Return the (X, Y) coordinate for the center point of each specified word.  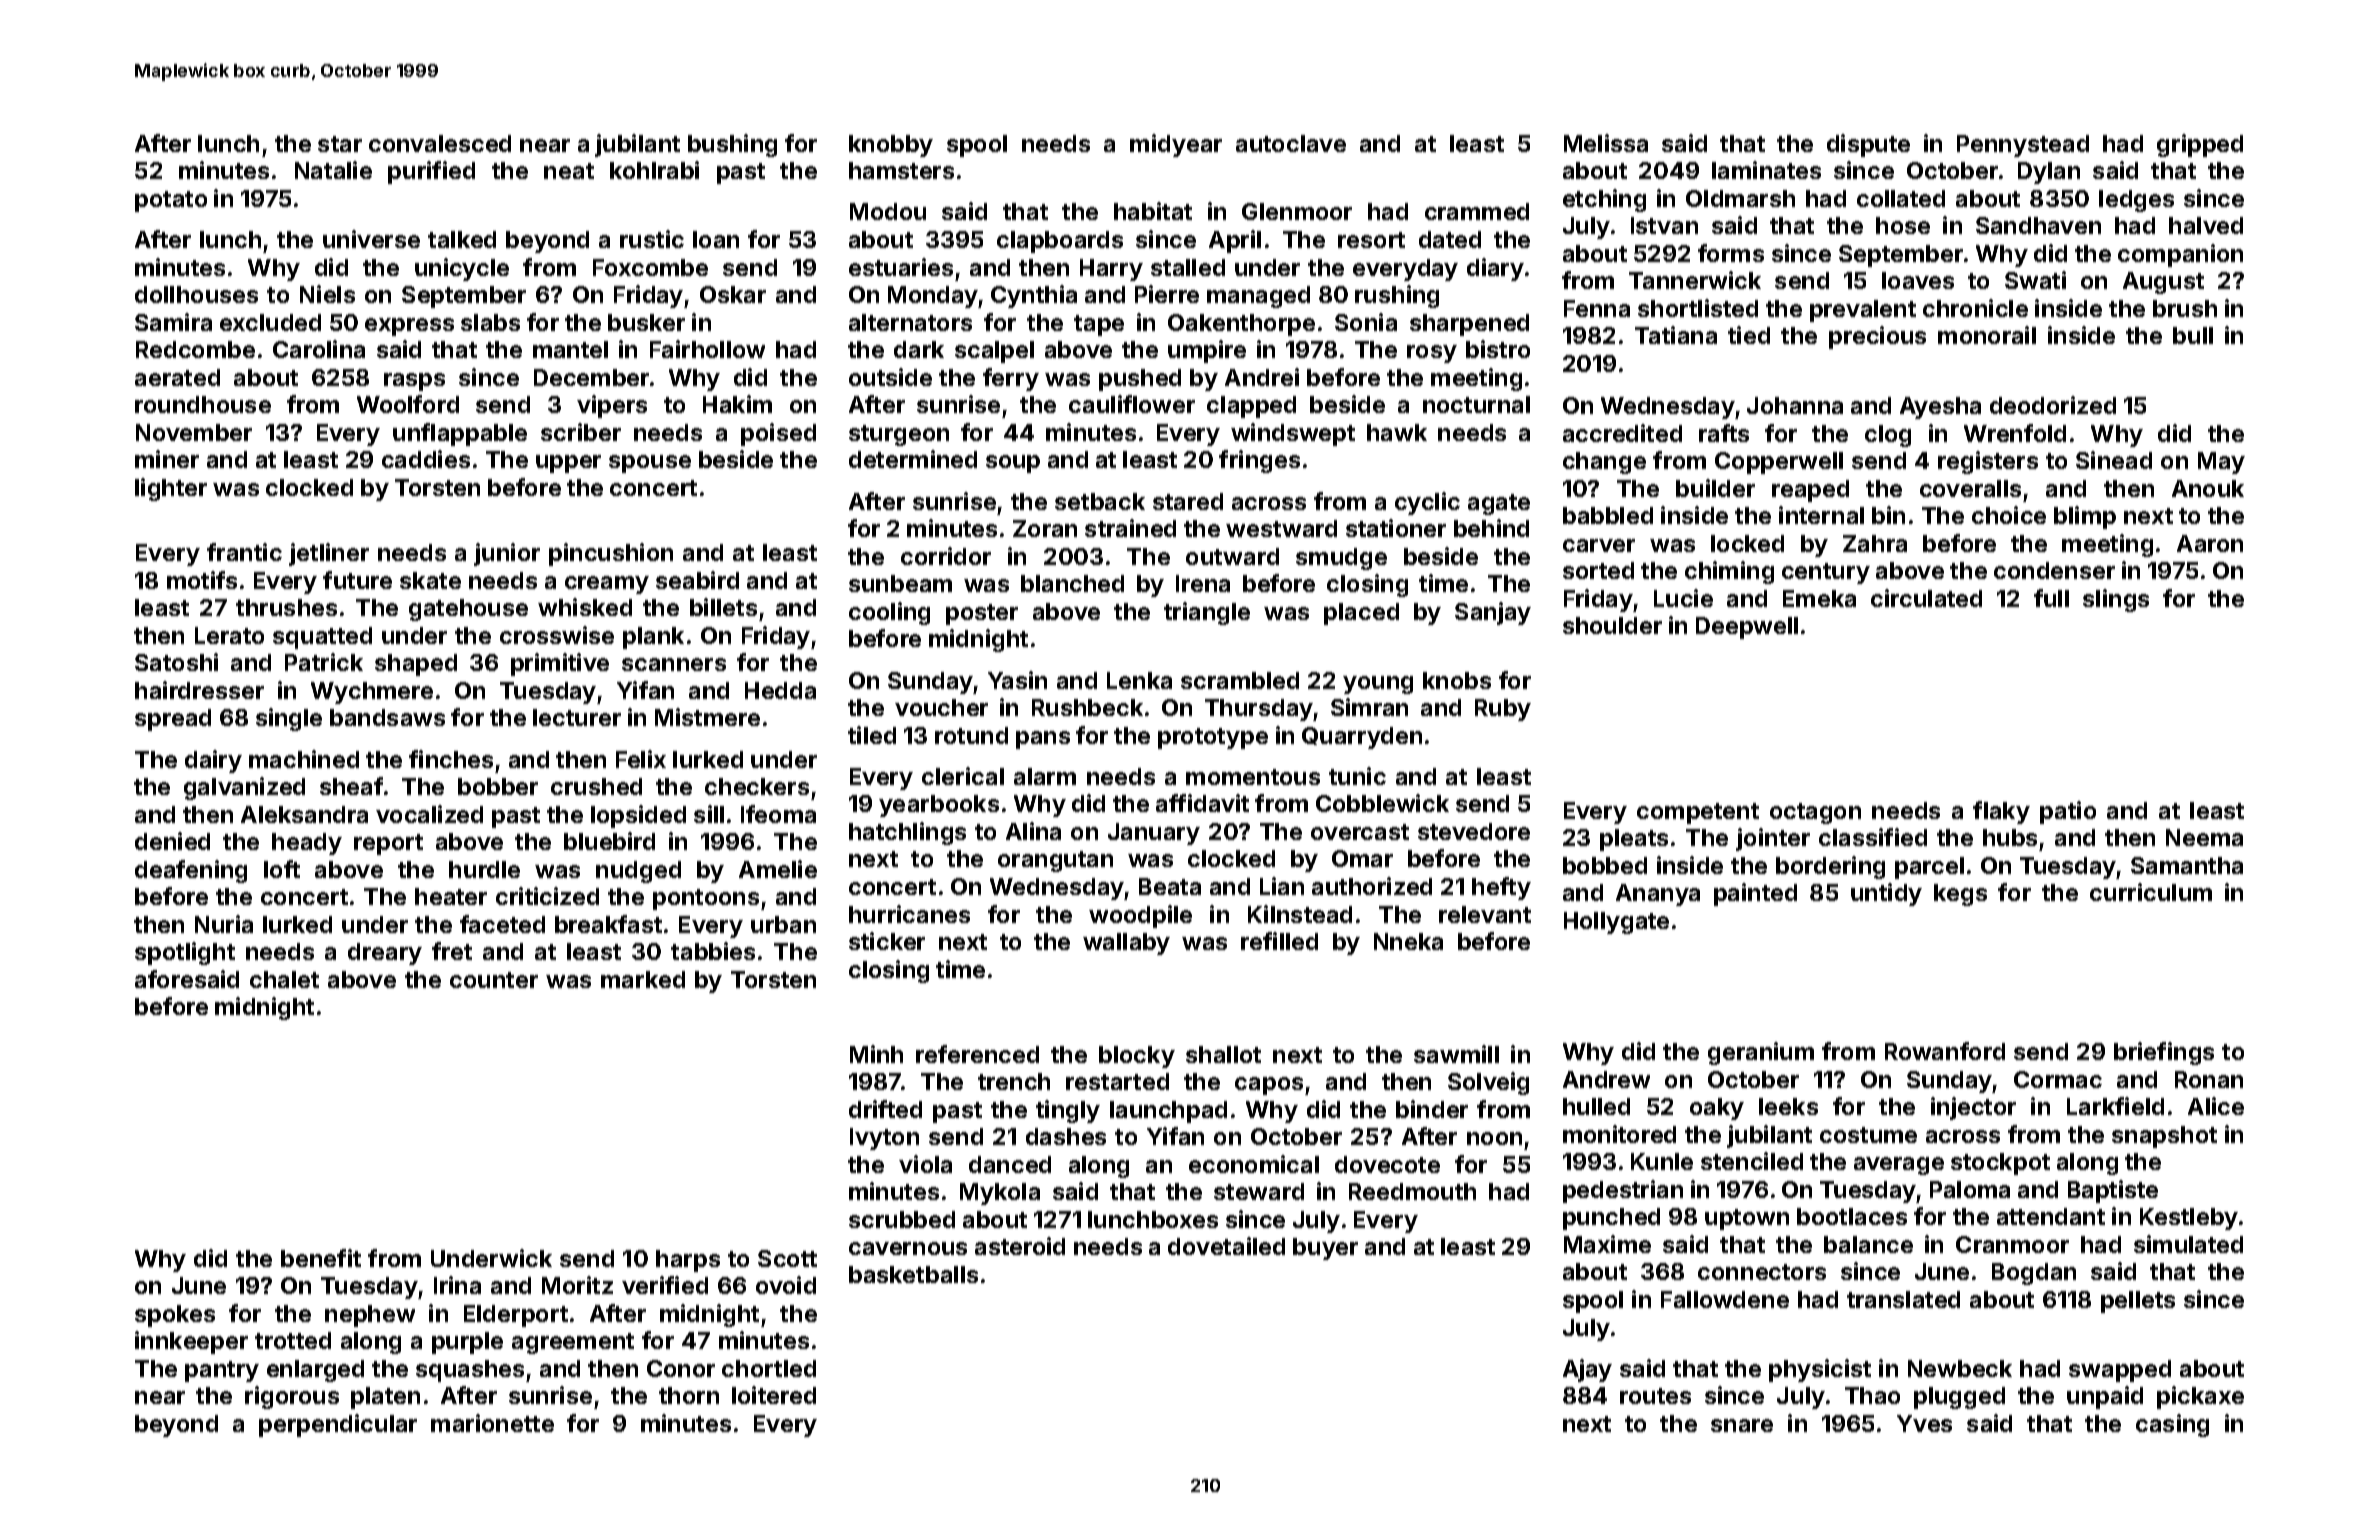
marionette (492, 1423)
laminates (1766, 170)
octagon (1815, 813)
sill (709, 814)
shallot (1223, 1054)
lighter (171, 489)
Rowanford (1945, 1051)
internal (1821, 515)
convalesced (440, 143)
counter (494, 980)
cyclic (1427, 503)
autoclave (1291, 143)
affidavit (1202, 803)
